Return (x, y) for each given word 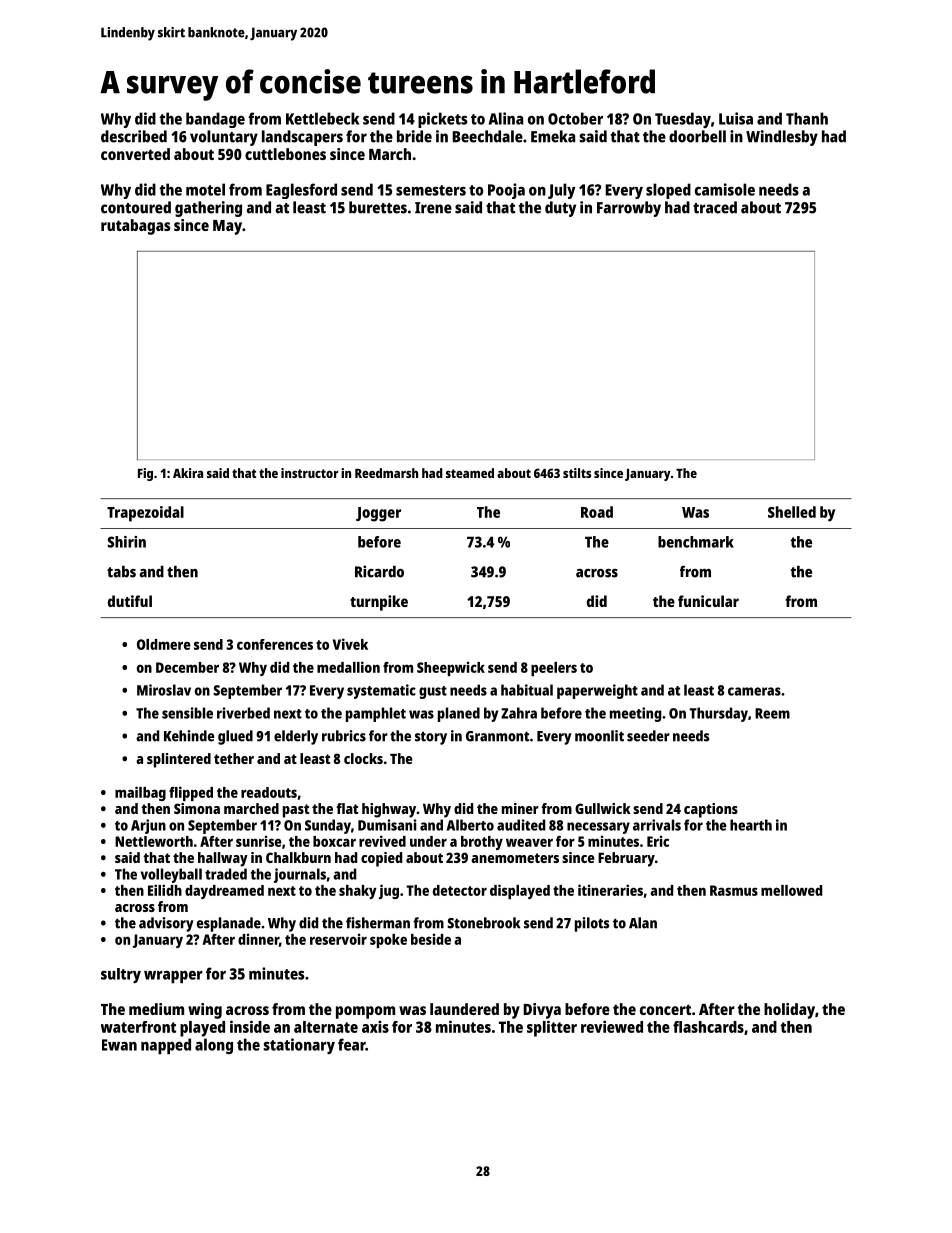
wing (205, 1011)
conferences (275, 644)
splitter (552, 1028)
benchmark (696, 542)
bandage (215, 120)
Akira (188, 473)
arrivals (657, 825)
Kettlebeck (322, 118)
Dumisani (387, 825)
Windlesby (782, 138)
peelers (554, 669)
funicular (708, 601)
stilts (577, 473)
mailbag (140, 793)
